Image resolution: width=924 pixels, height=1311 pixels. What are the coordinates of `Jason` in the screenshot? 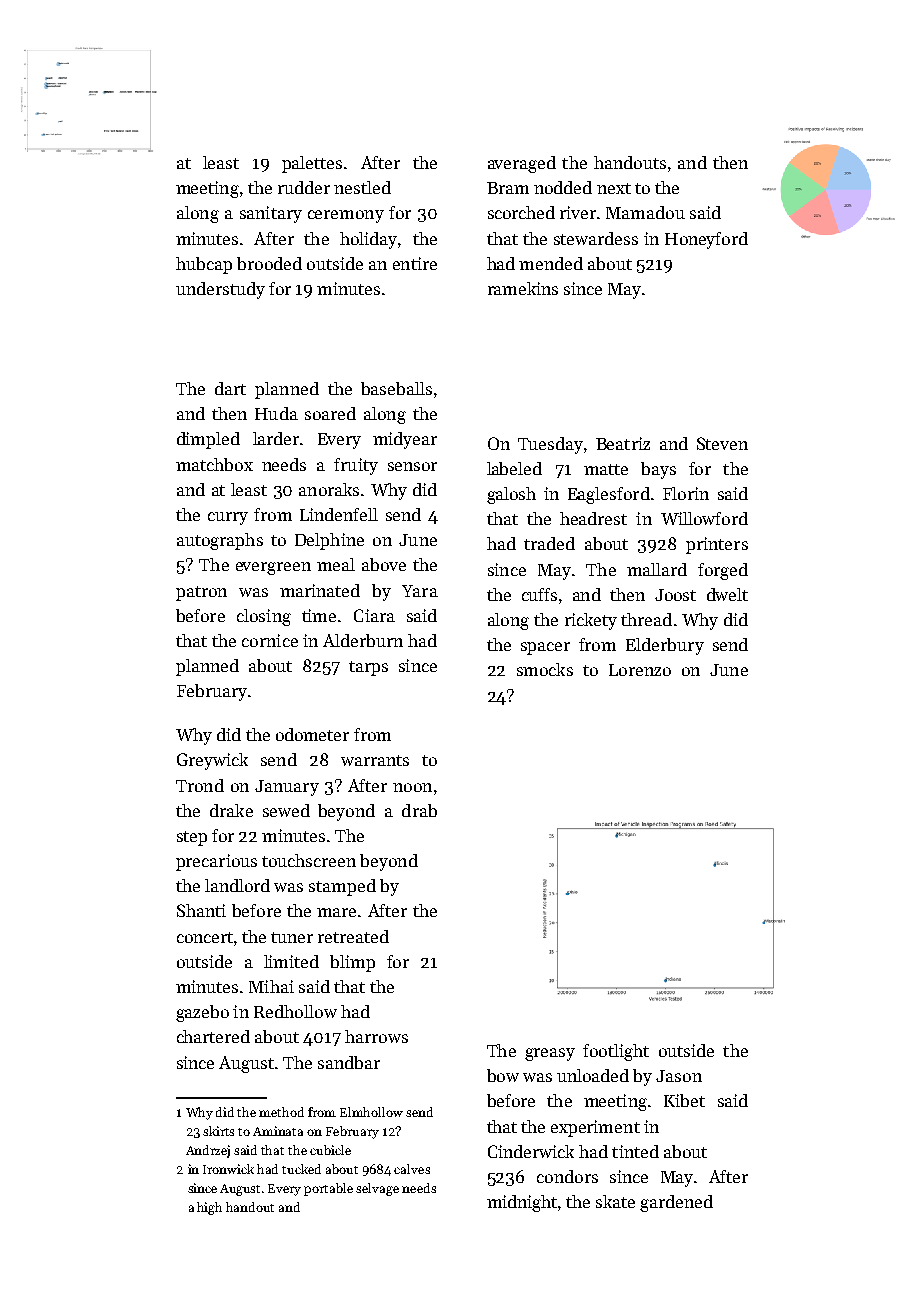 It's located at (679, 1076).
